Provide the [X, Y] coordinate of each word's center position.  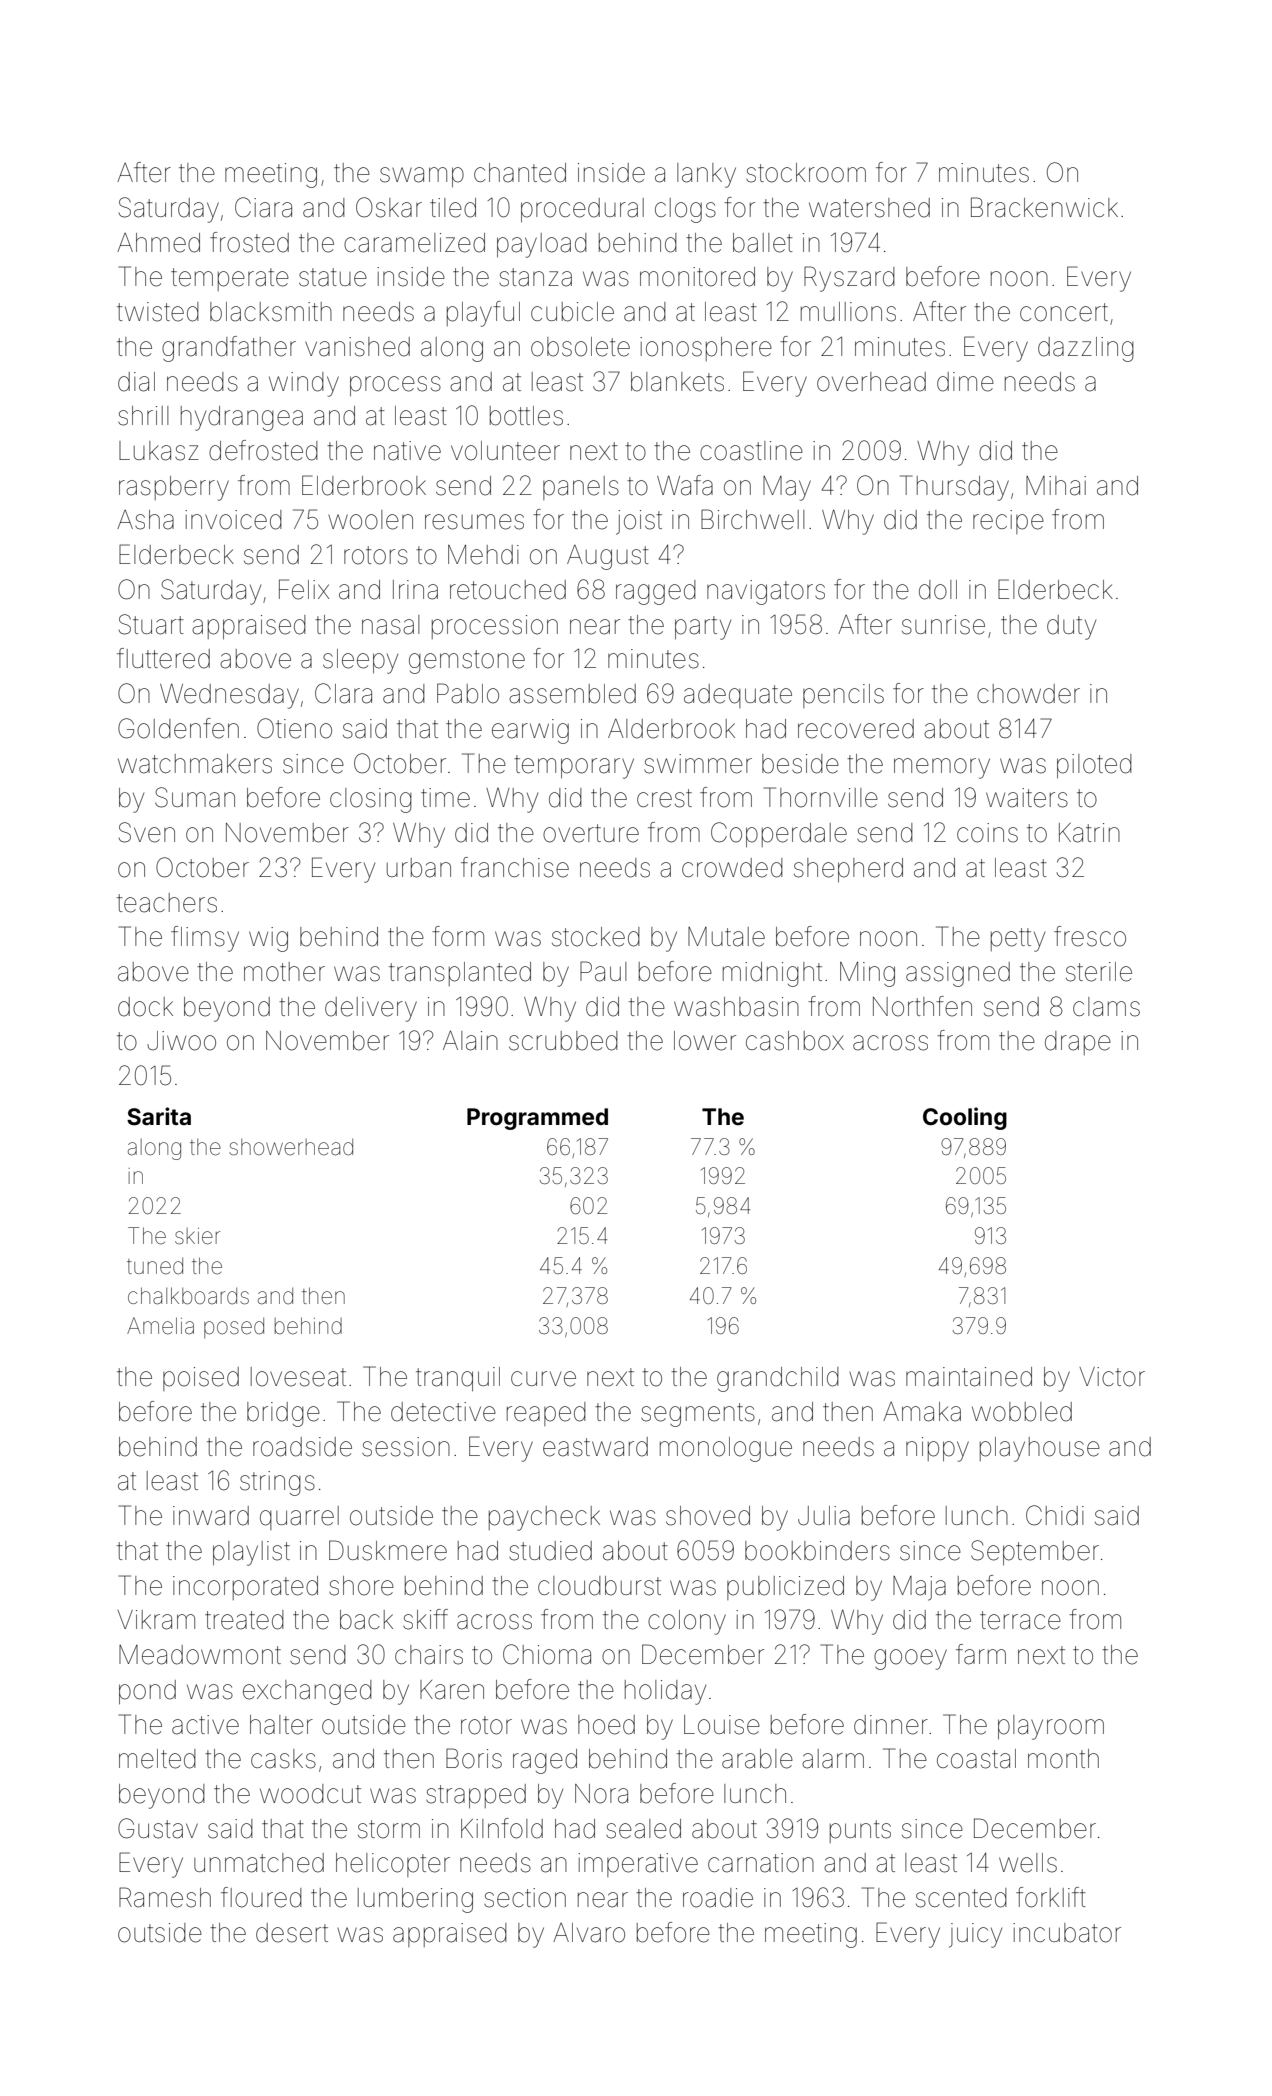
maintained [969, 1377]
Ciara [263, 207]
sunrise [943, 625]
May [787, 488]
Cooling [965, 1118]
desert [292, 1933]
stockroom [806, 173]
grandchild [778, 1379]
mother [284, 972]
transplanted [460, 974]
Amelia [160, 1326]
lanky [706, 175]
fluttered [163, 658]
